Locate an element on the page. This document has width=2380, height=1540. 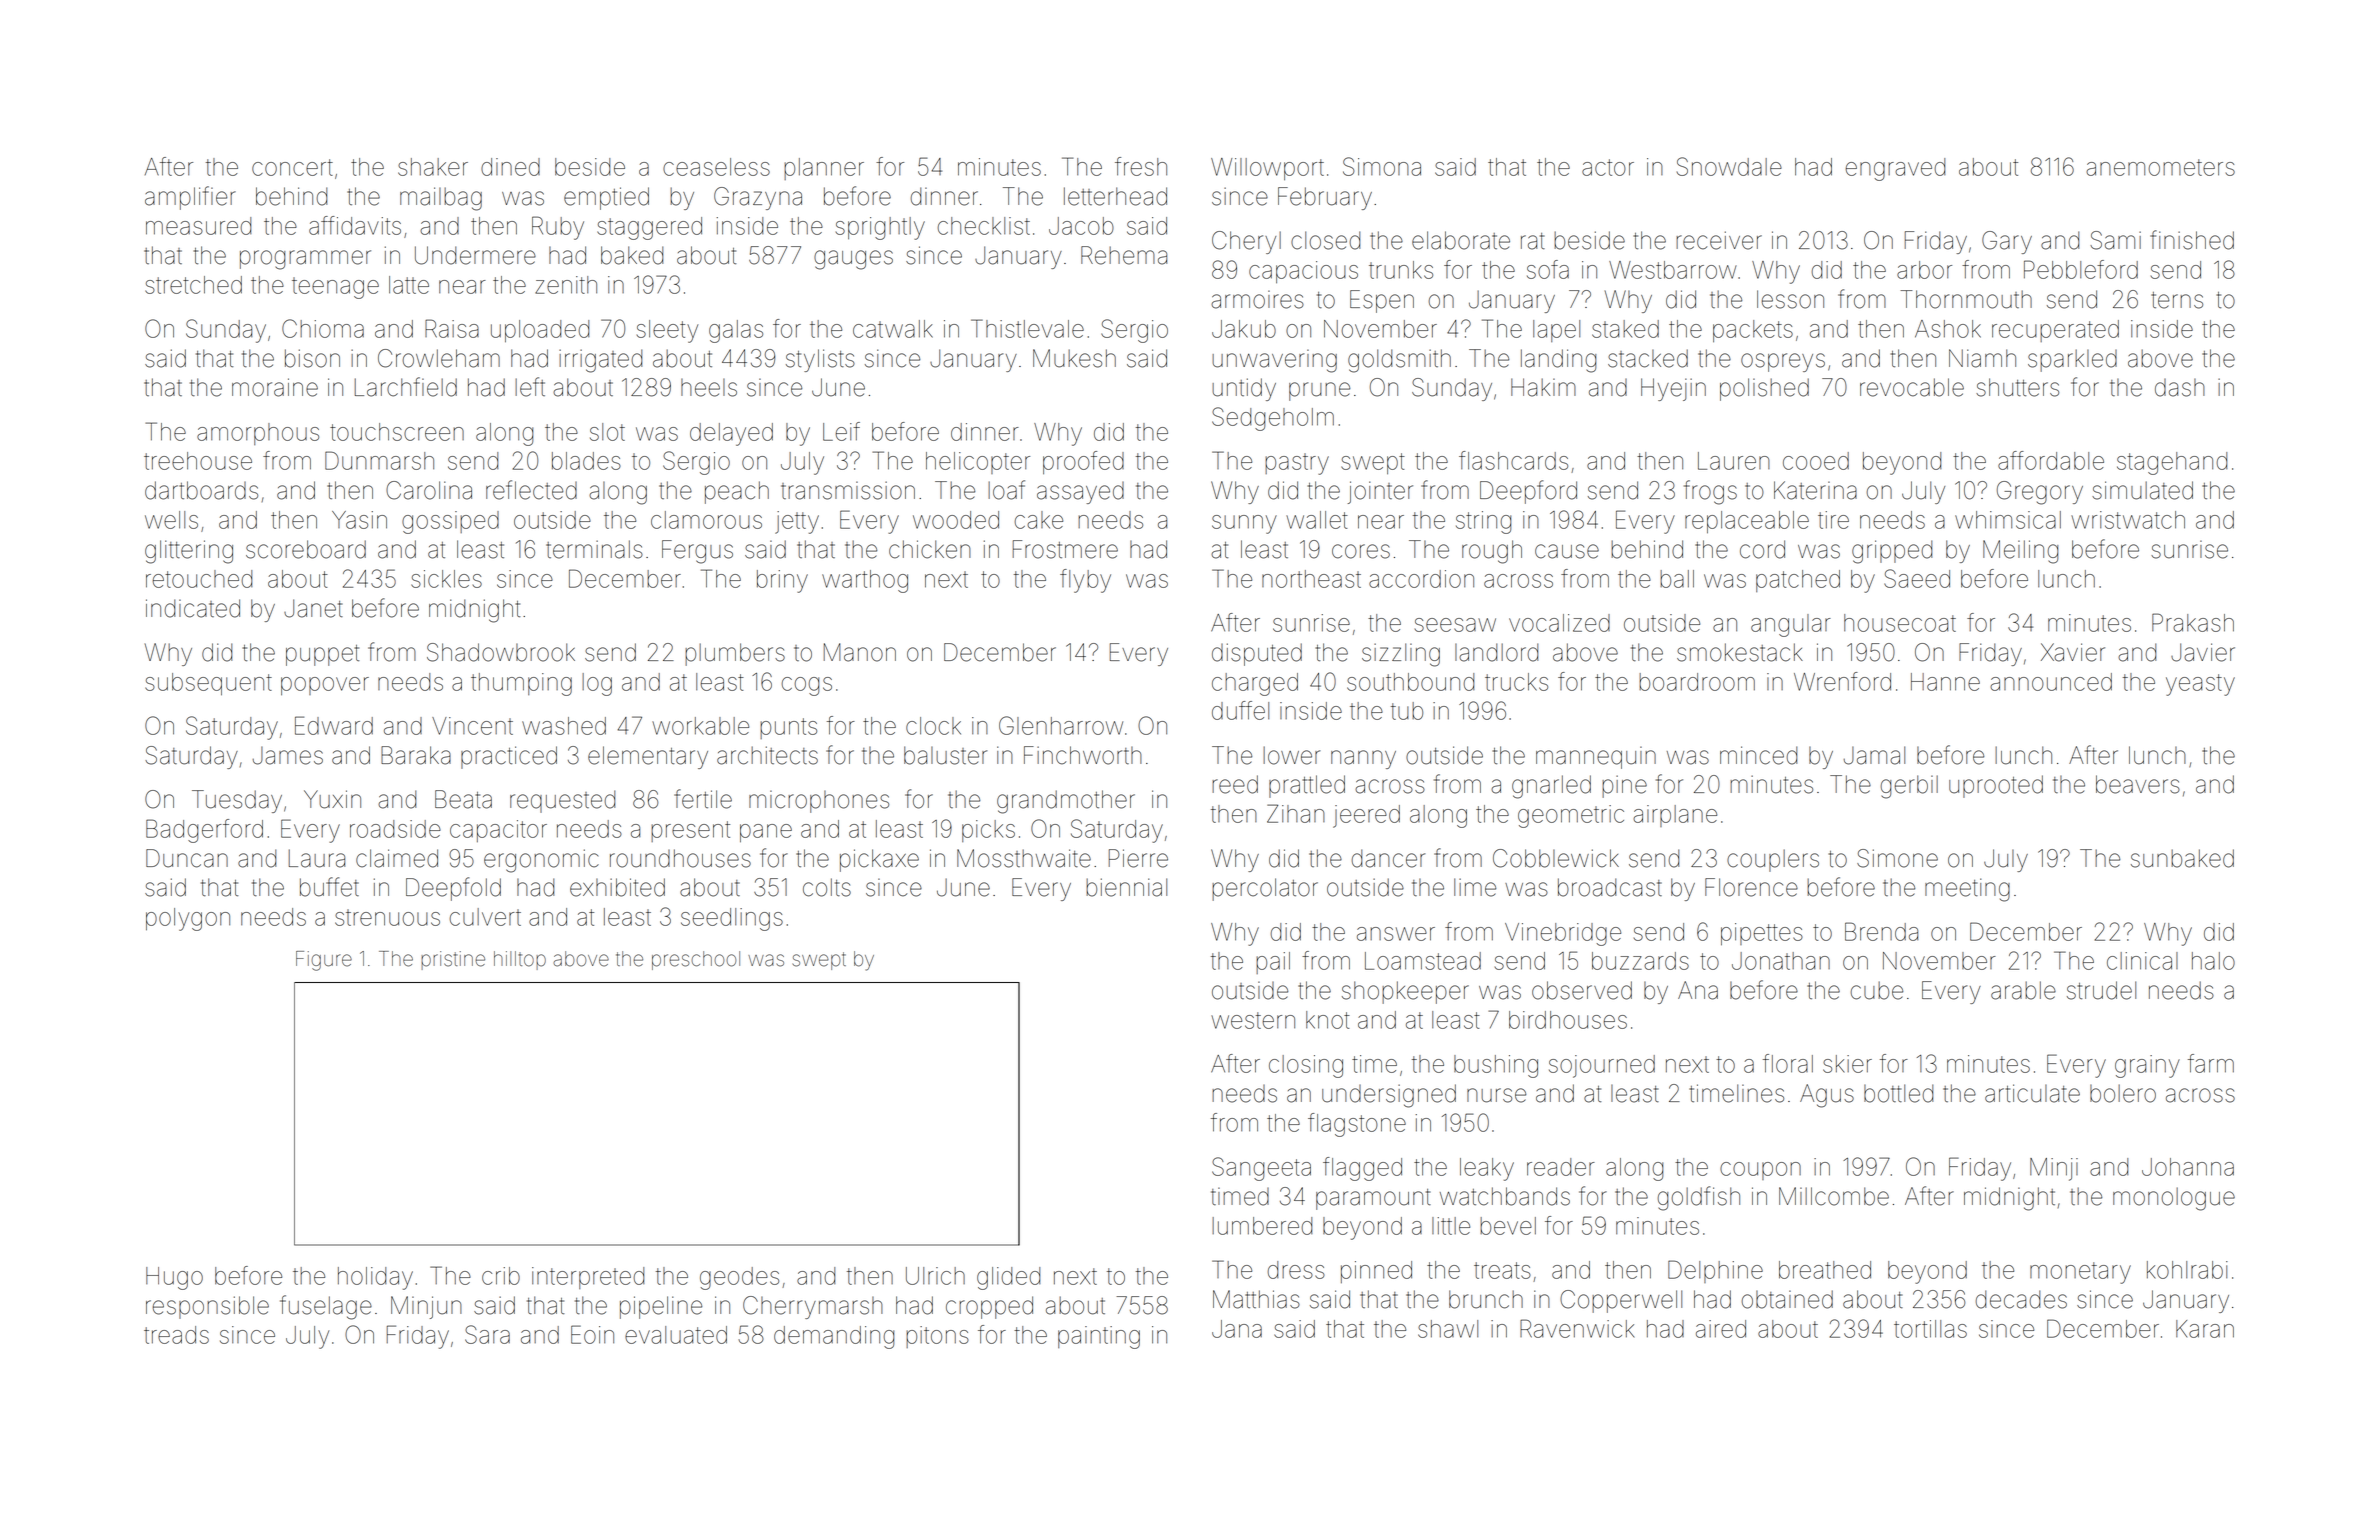
reflected is located at coordinates (531, 490).
